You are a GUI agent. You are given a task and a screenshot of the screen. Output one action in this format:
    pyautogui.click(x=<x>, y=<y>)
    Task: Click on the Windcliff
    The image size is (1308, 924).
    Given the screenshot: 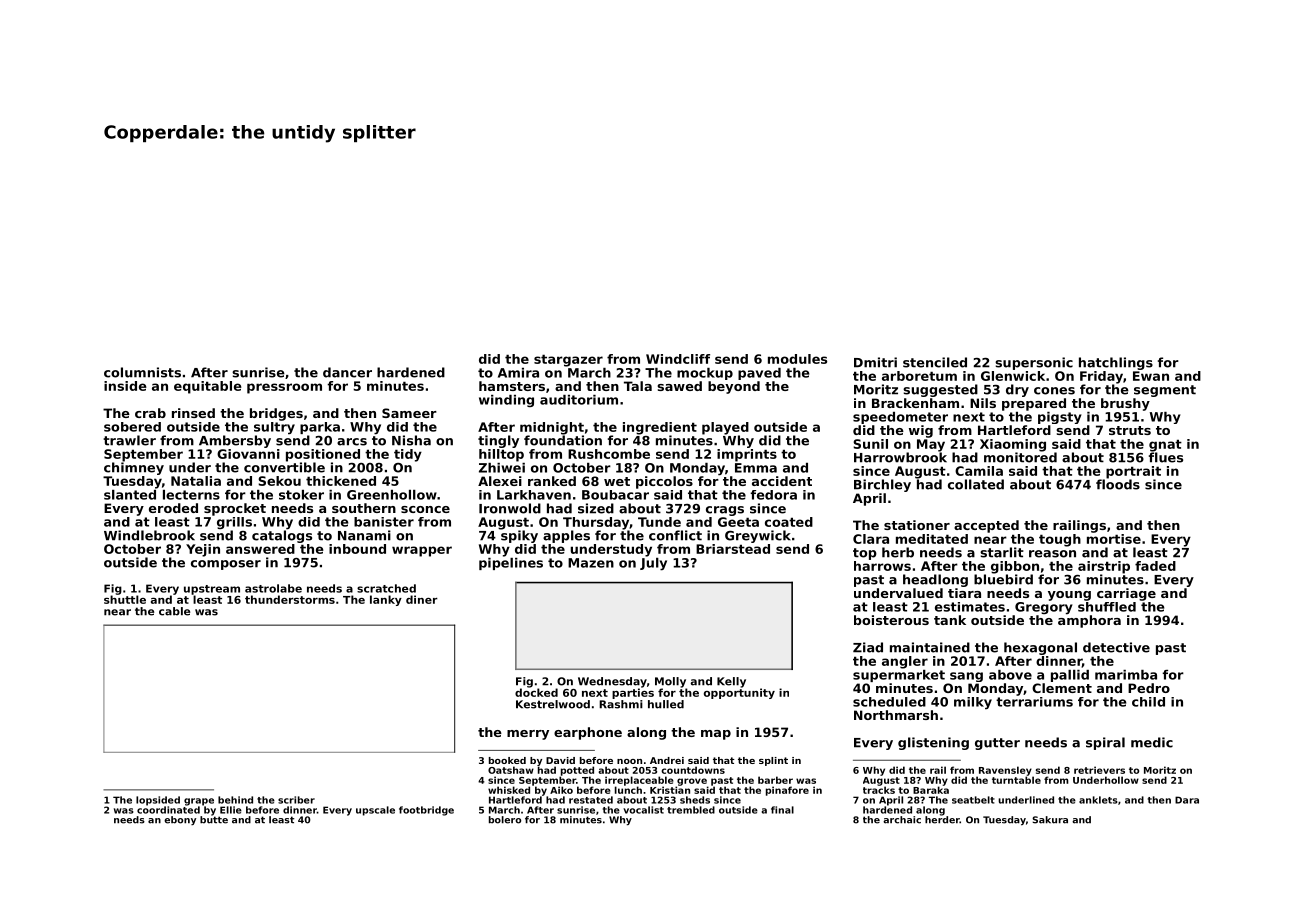 What is the action you would take?
    pyautogui.click(x=678, y=359)
